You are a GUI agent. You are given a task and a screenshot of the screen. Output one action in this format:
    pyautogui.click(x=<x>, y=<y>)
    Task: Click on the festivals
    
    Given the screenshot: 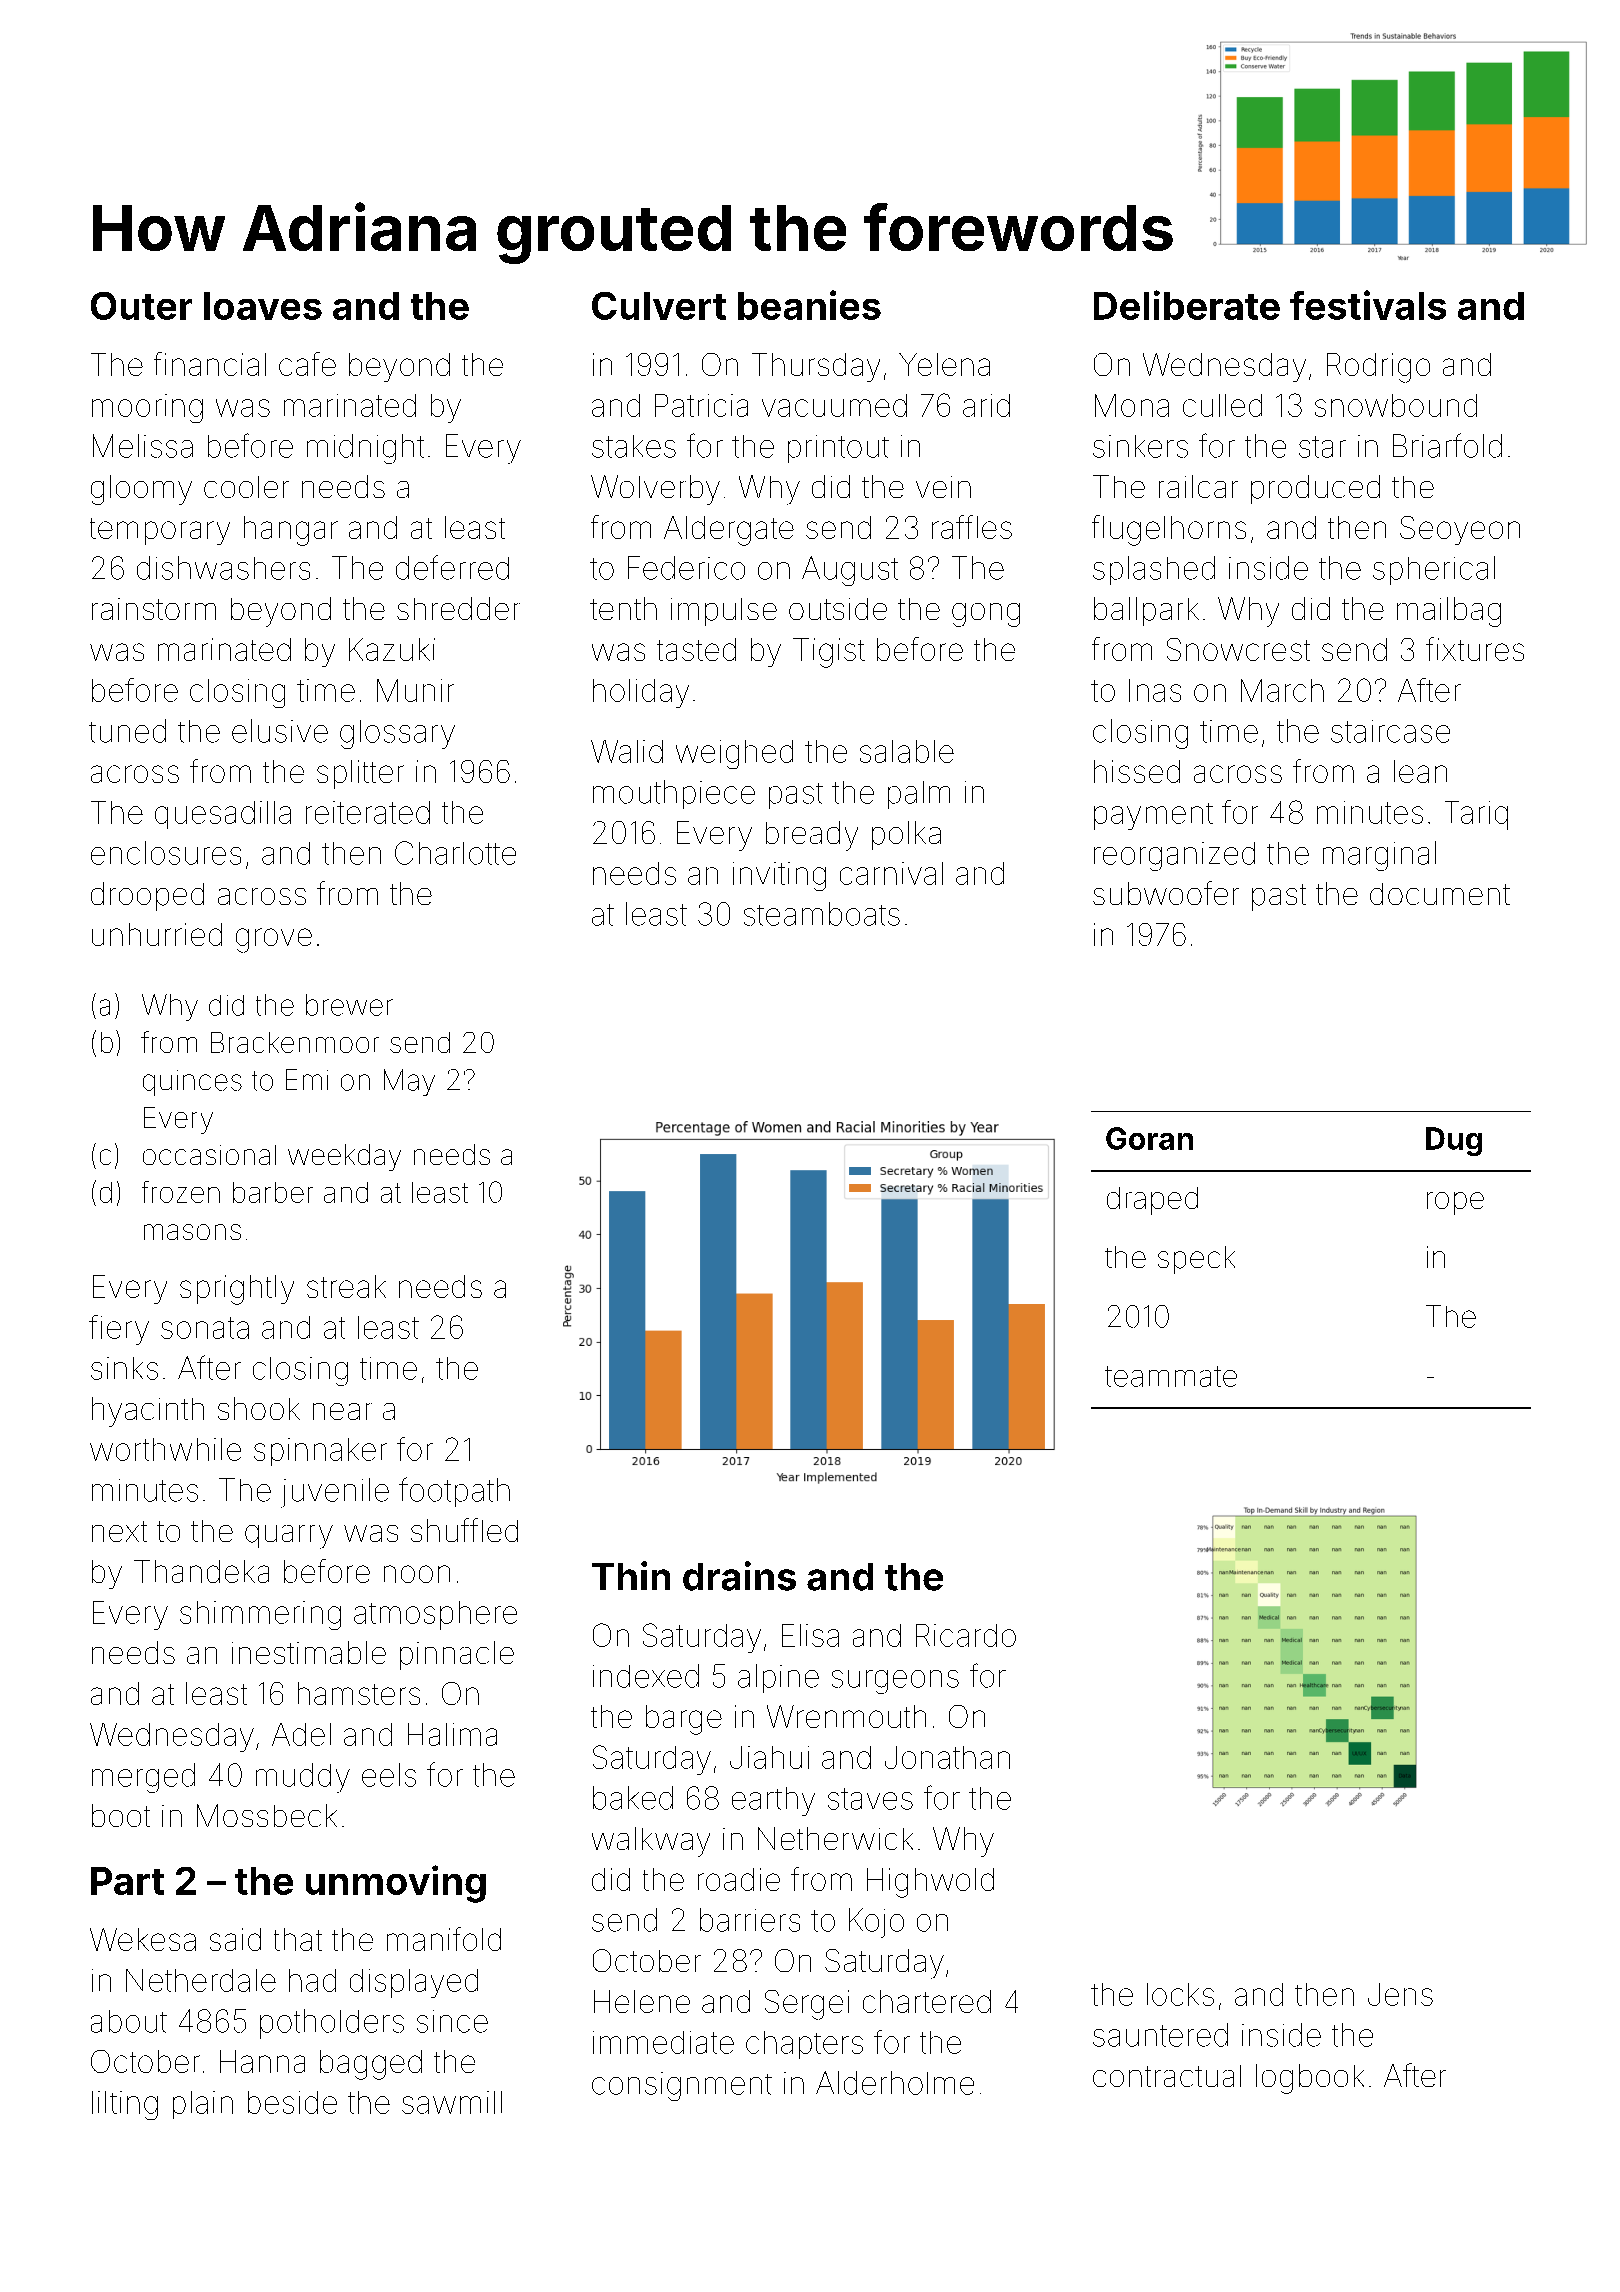 What is the action you would take?
    pyautogui.click(x=1368, y=305)
